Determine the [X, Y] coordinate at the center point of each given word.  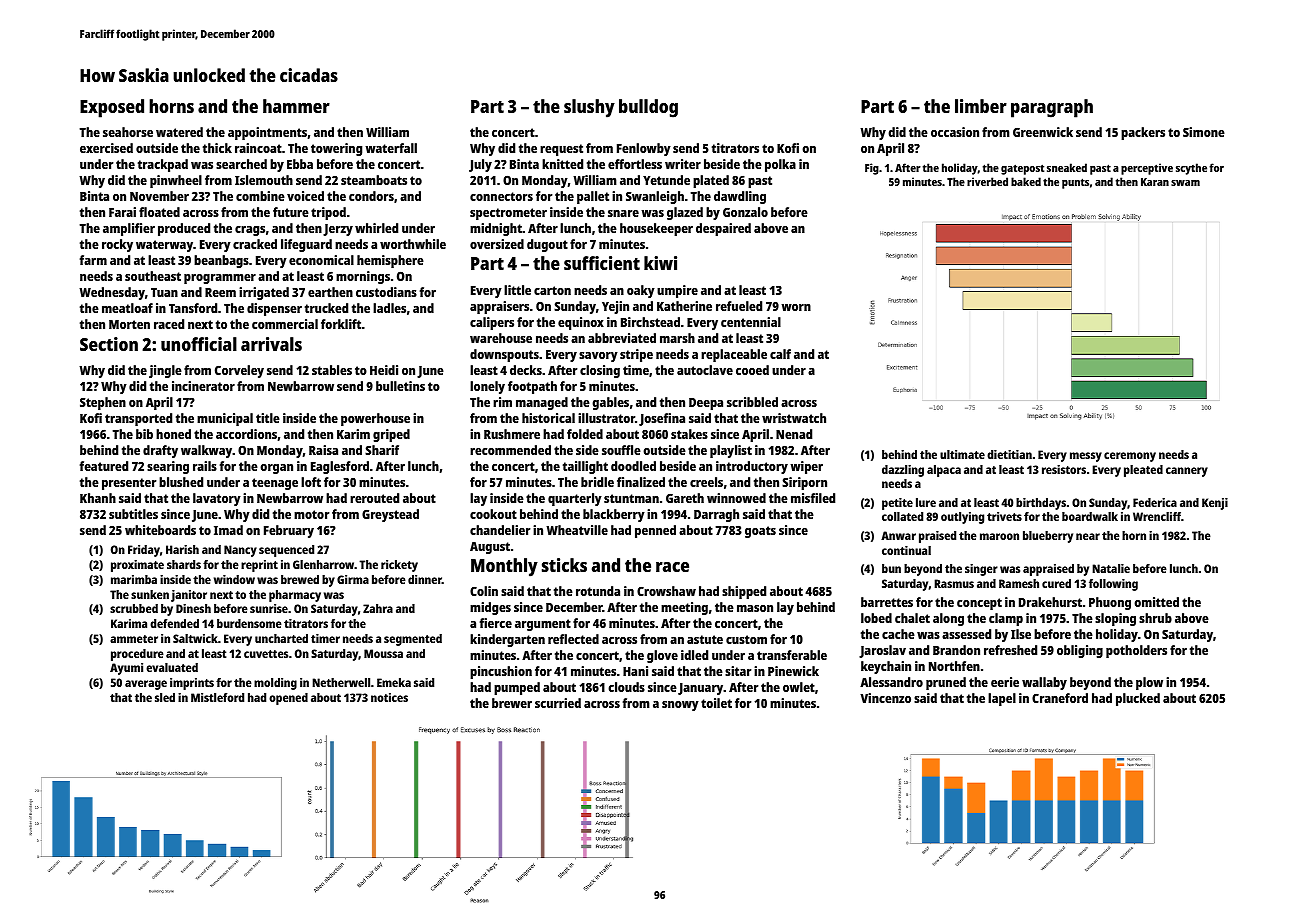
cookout [493, 514]
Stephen [103, 403]
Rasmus [954, 583]
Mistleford [217, 697]
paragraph [1052, 108]
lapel [1002, 699]
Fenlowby [644, 149]
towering [336, 149]
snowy [680, 706]
